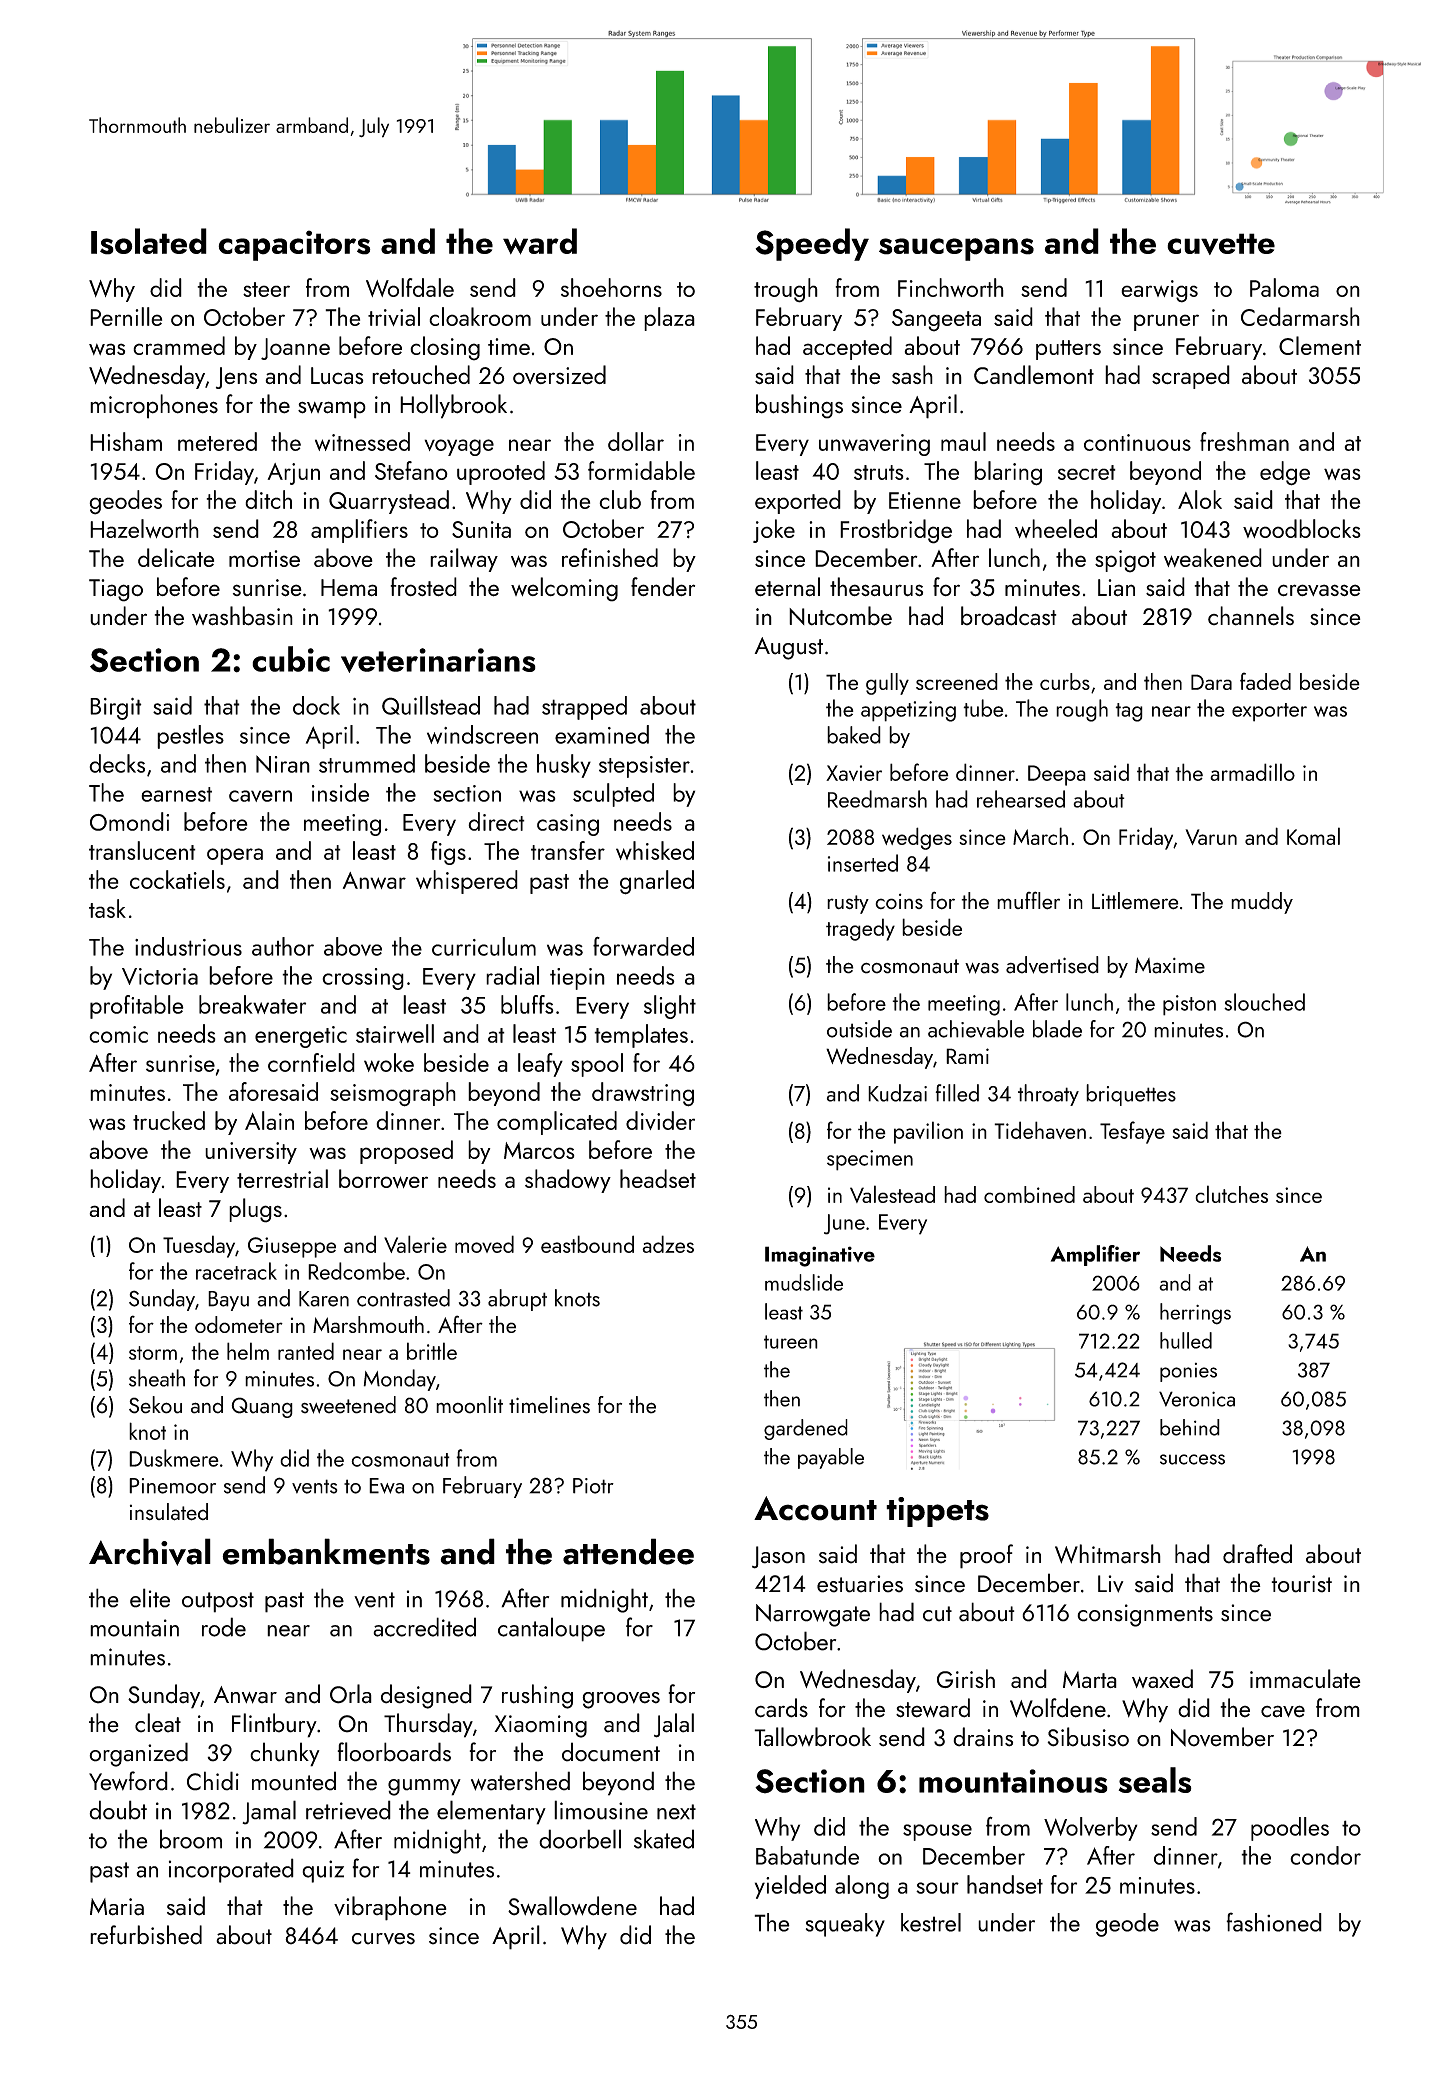 Image resolution: width=1450 pixels, height=2100 pixels. What do you see at coordinates (1231, 1194) in the page?
I see `clutches` at bounding box center [1231, 1194].
